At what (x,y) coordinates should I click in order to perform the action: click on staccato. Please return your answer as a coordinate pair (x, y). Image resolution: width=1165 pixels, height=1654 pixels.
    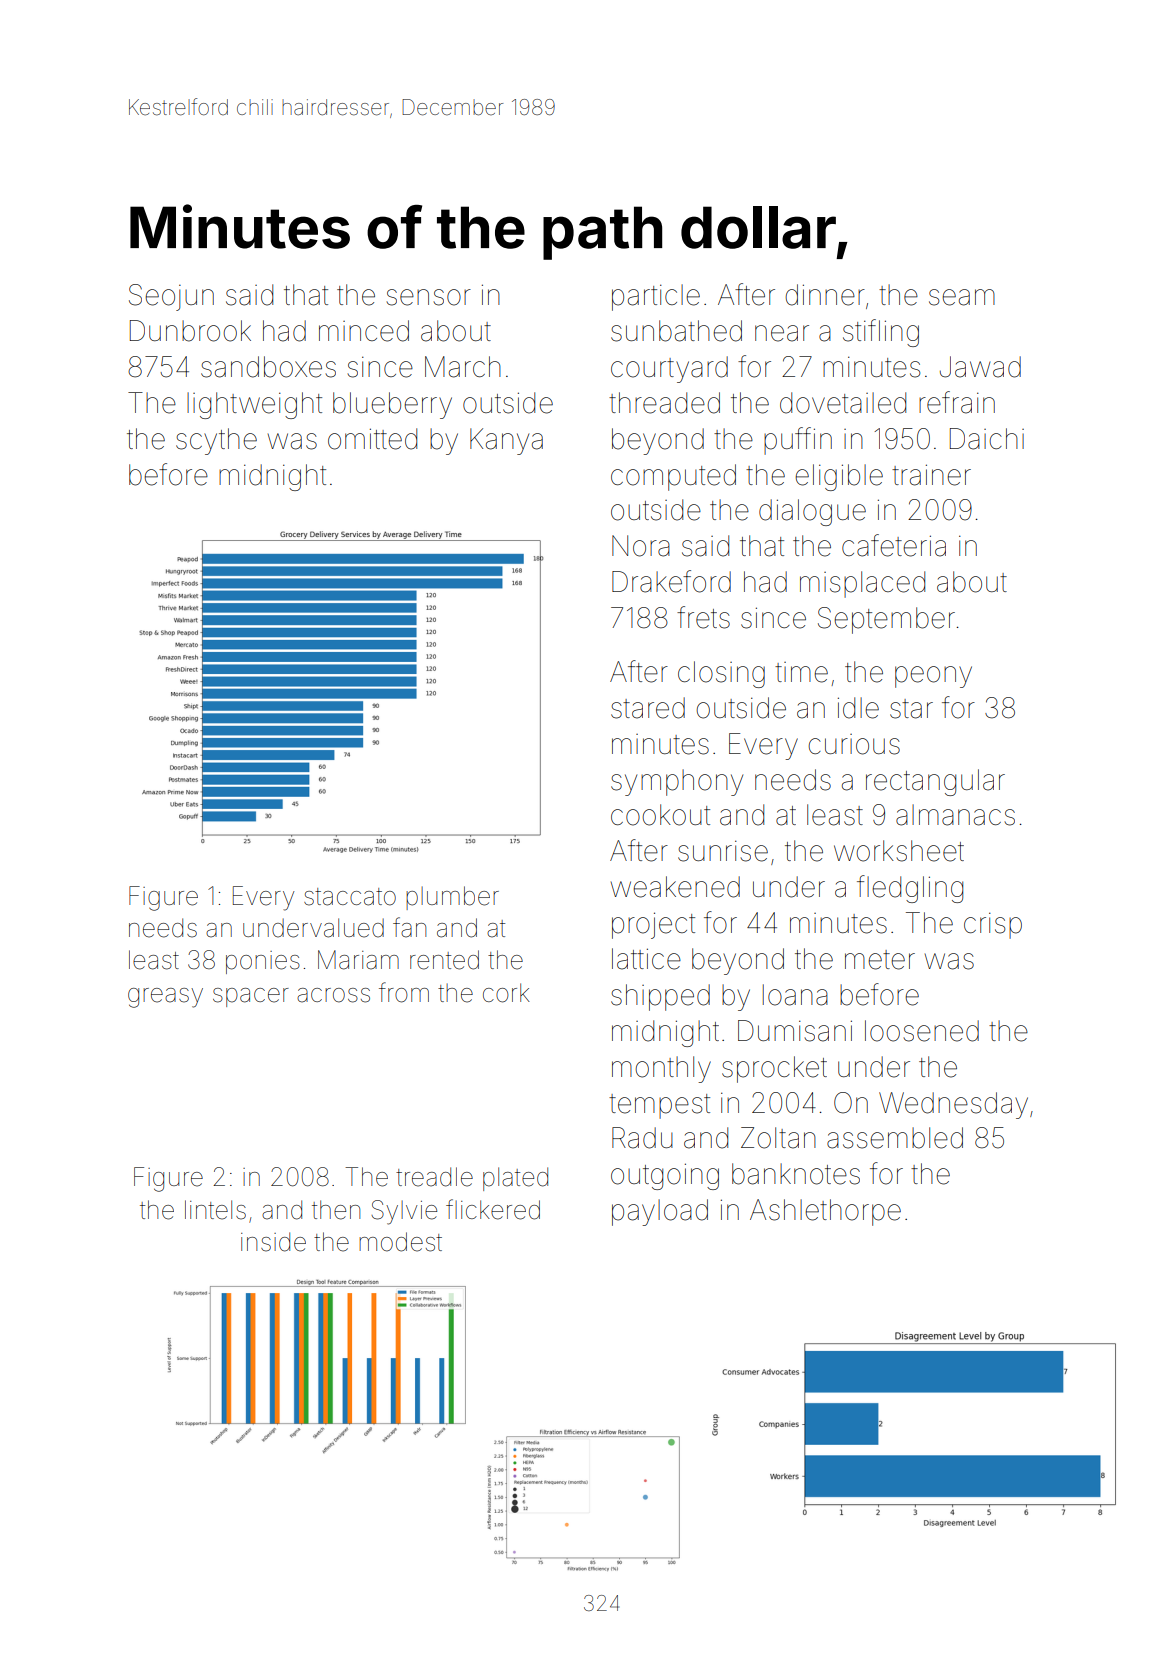
    Looking at the image, I should click on (350, 897).
